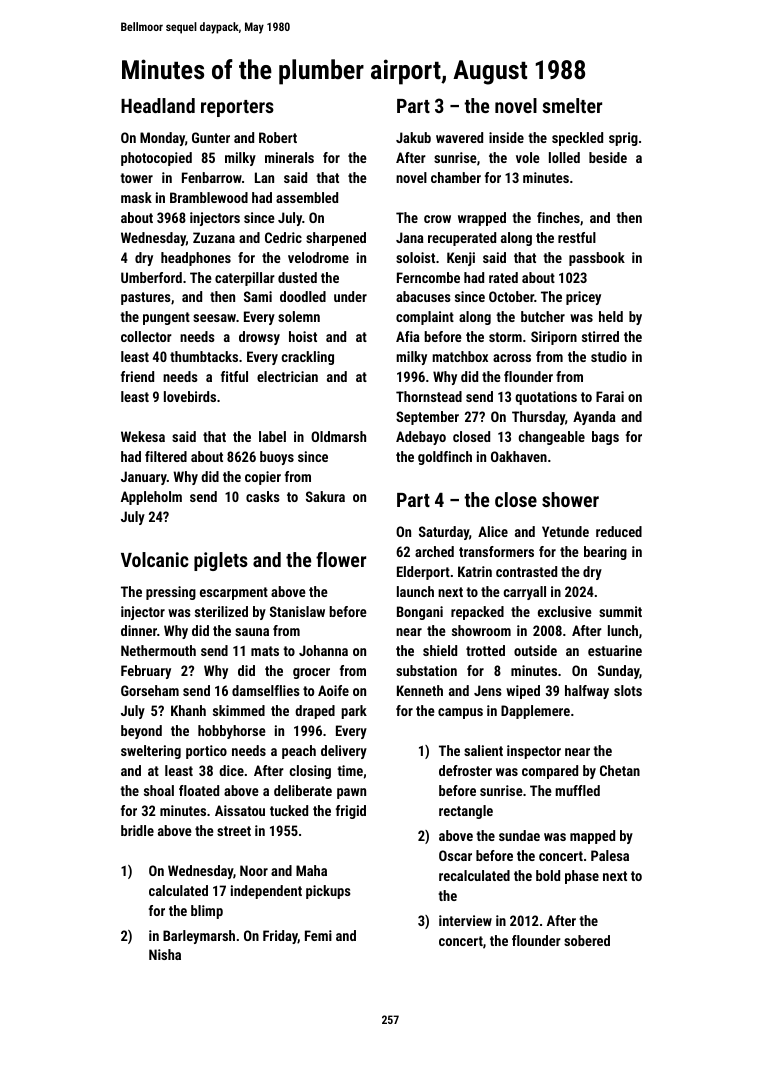  Describe the element at coordinates (234, 593) in the screenshot. I see `escarpment` at that location.
